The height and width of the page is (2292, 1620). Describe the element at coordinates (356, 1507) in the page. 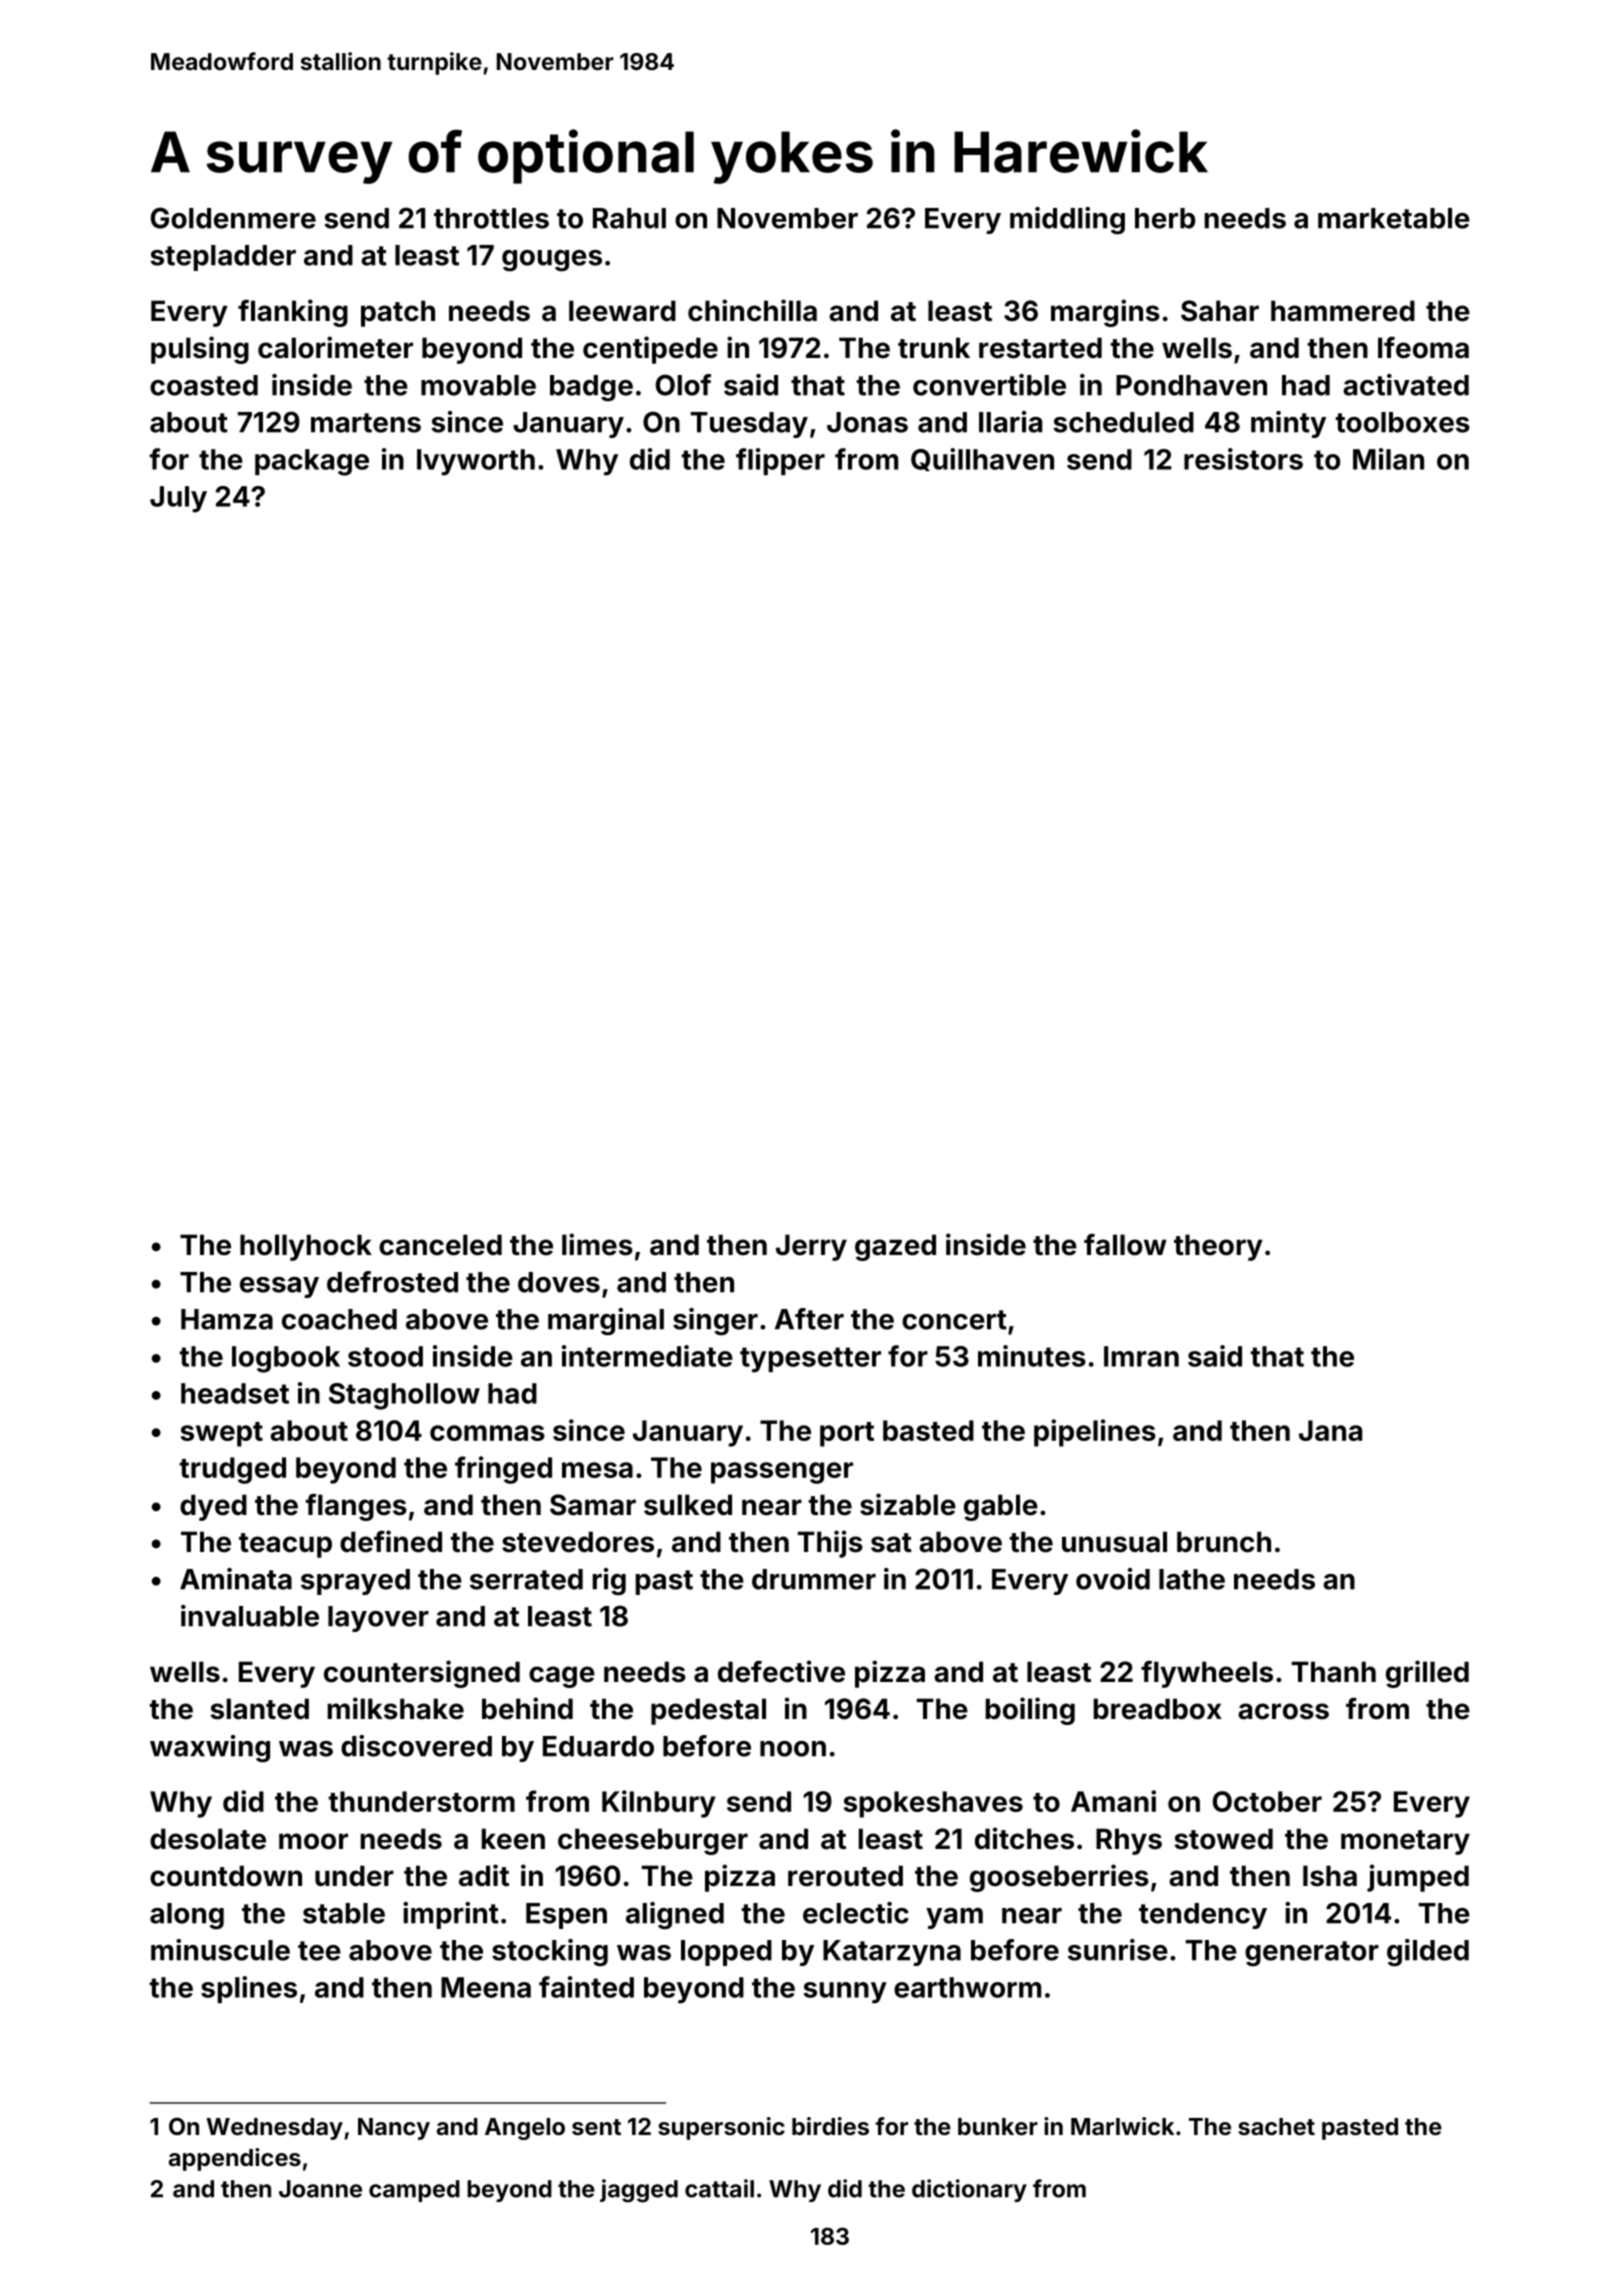

I see `flanges` at that location.
